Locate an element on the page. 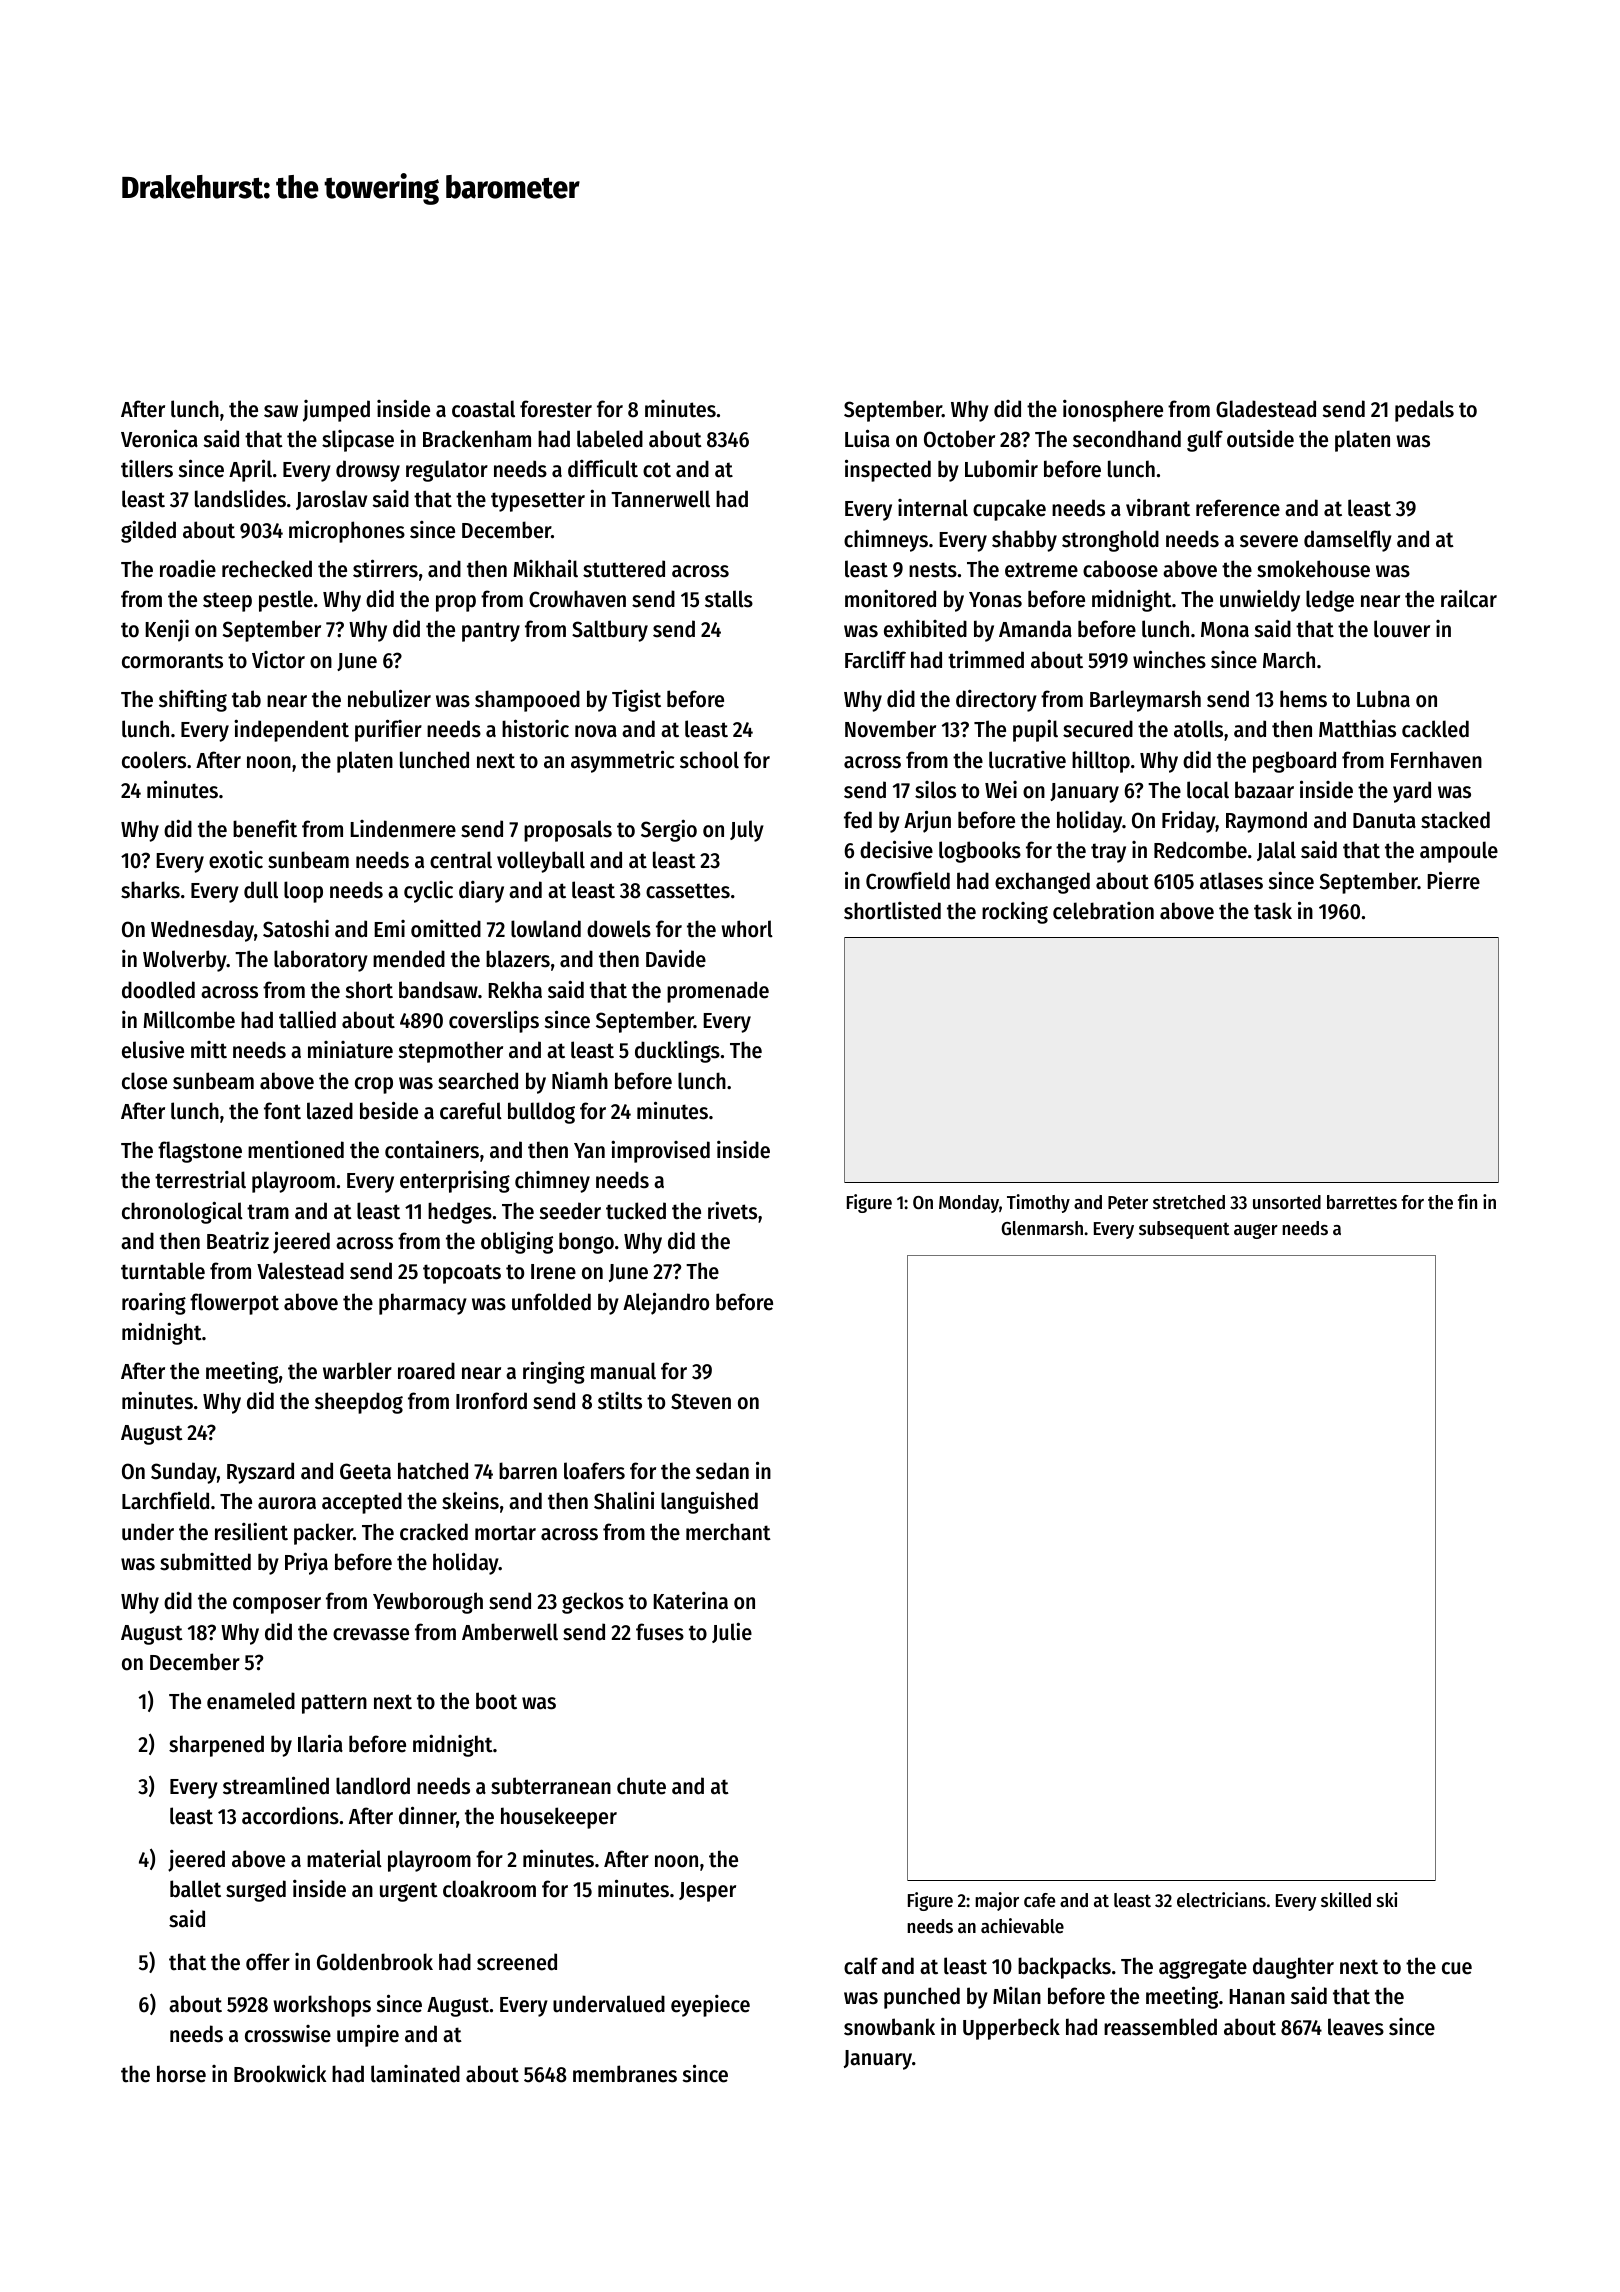  stretched is located at coordinates (1189, 1202).
